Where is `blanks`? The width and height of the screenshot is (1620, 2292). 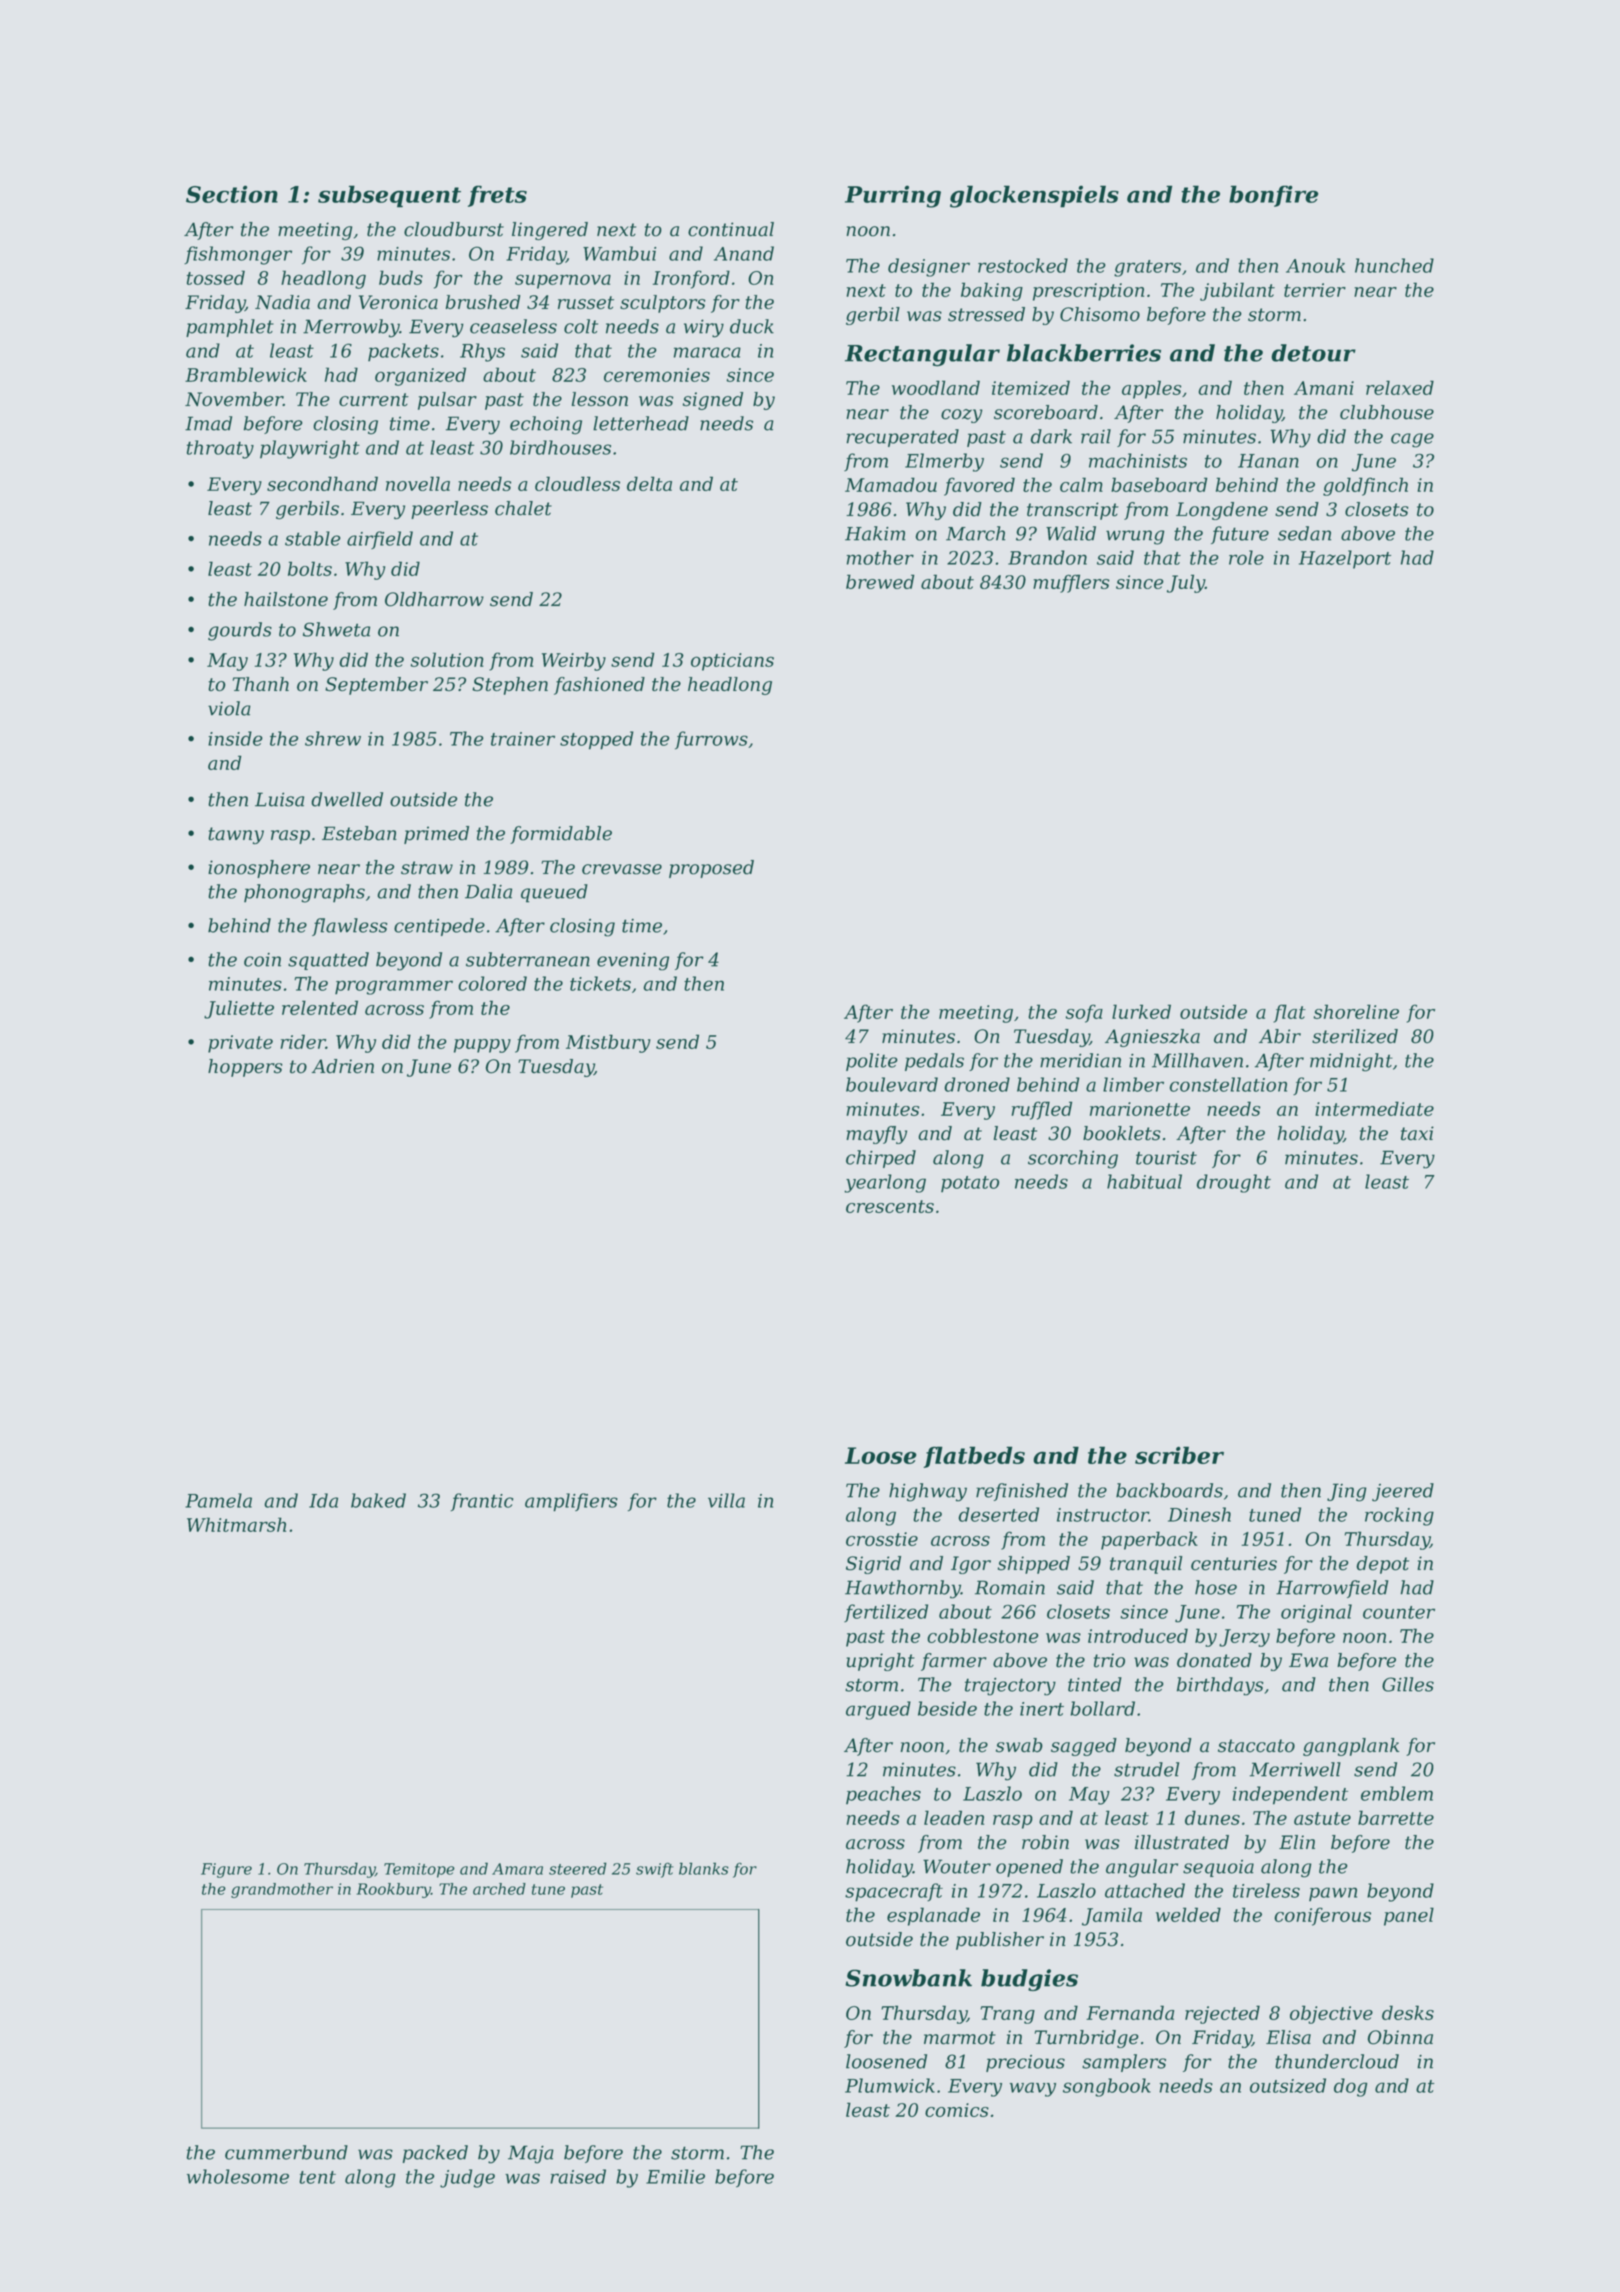 blanks is located at coordinates (704, 1868).
